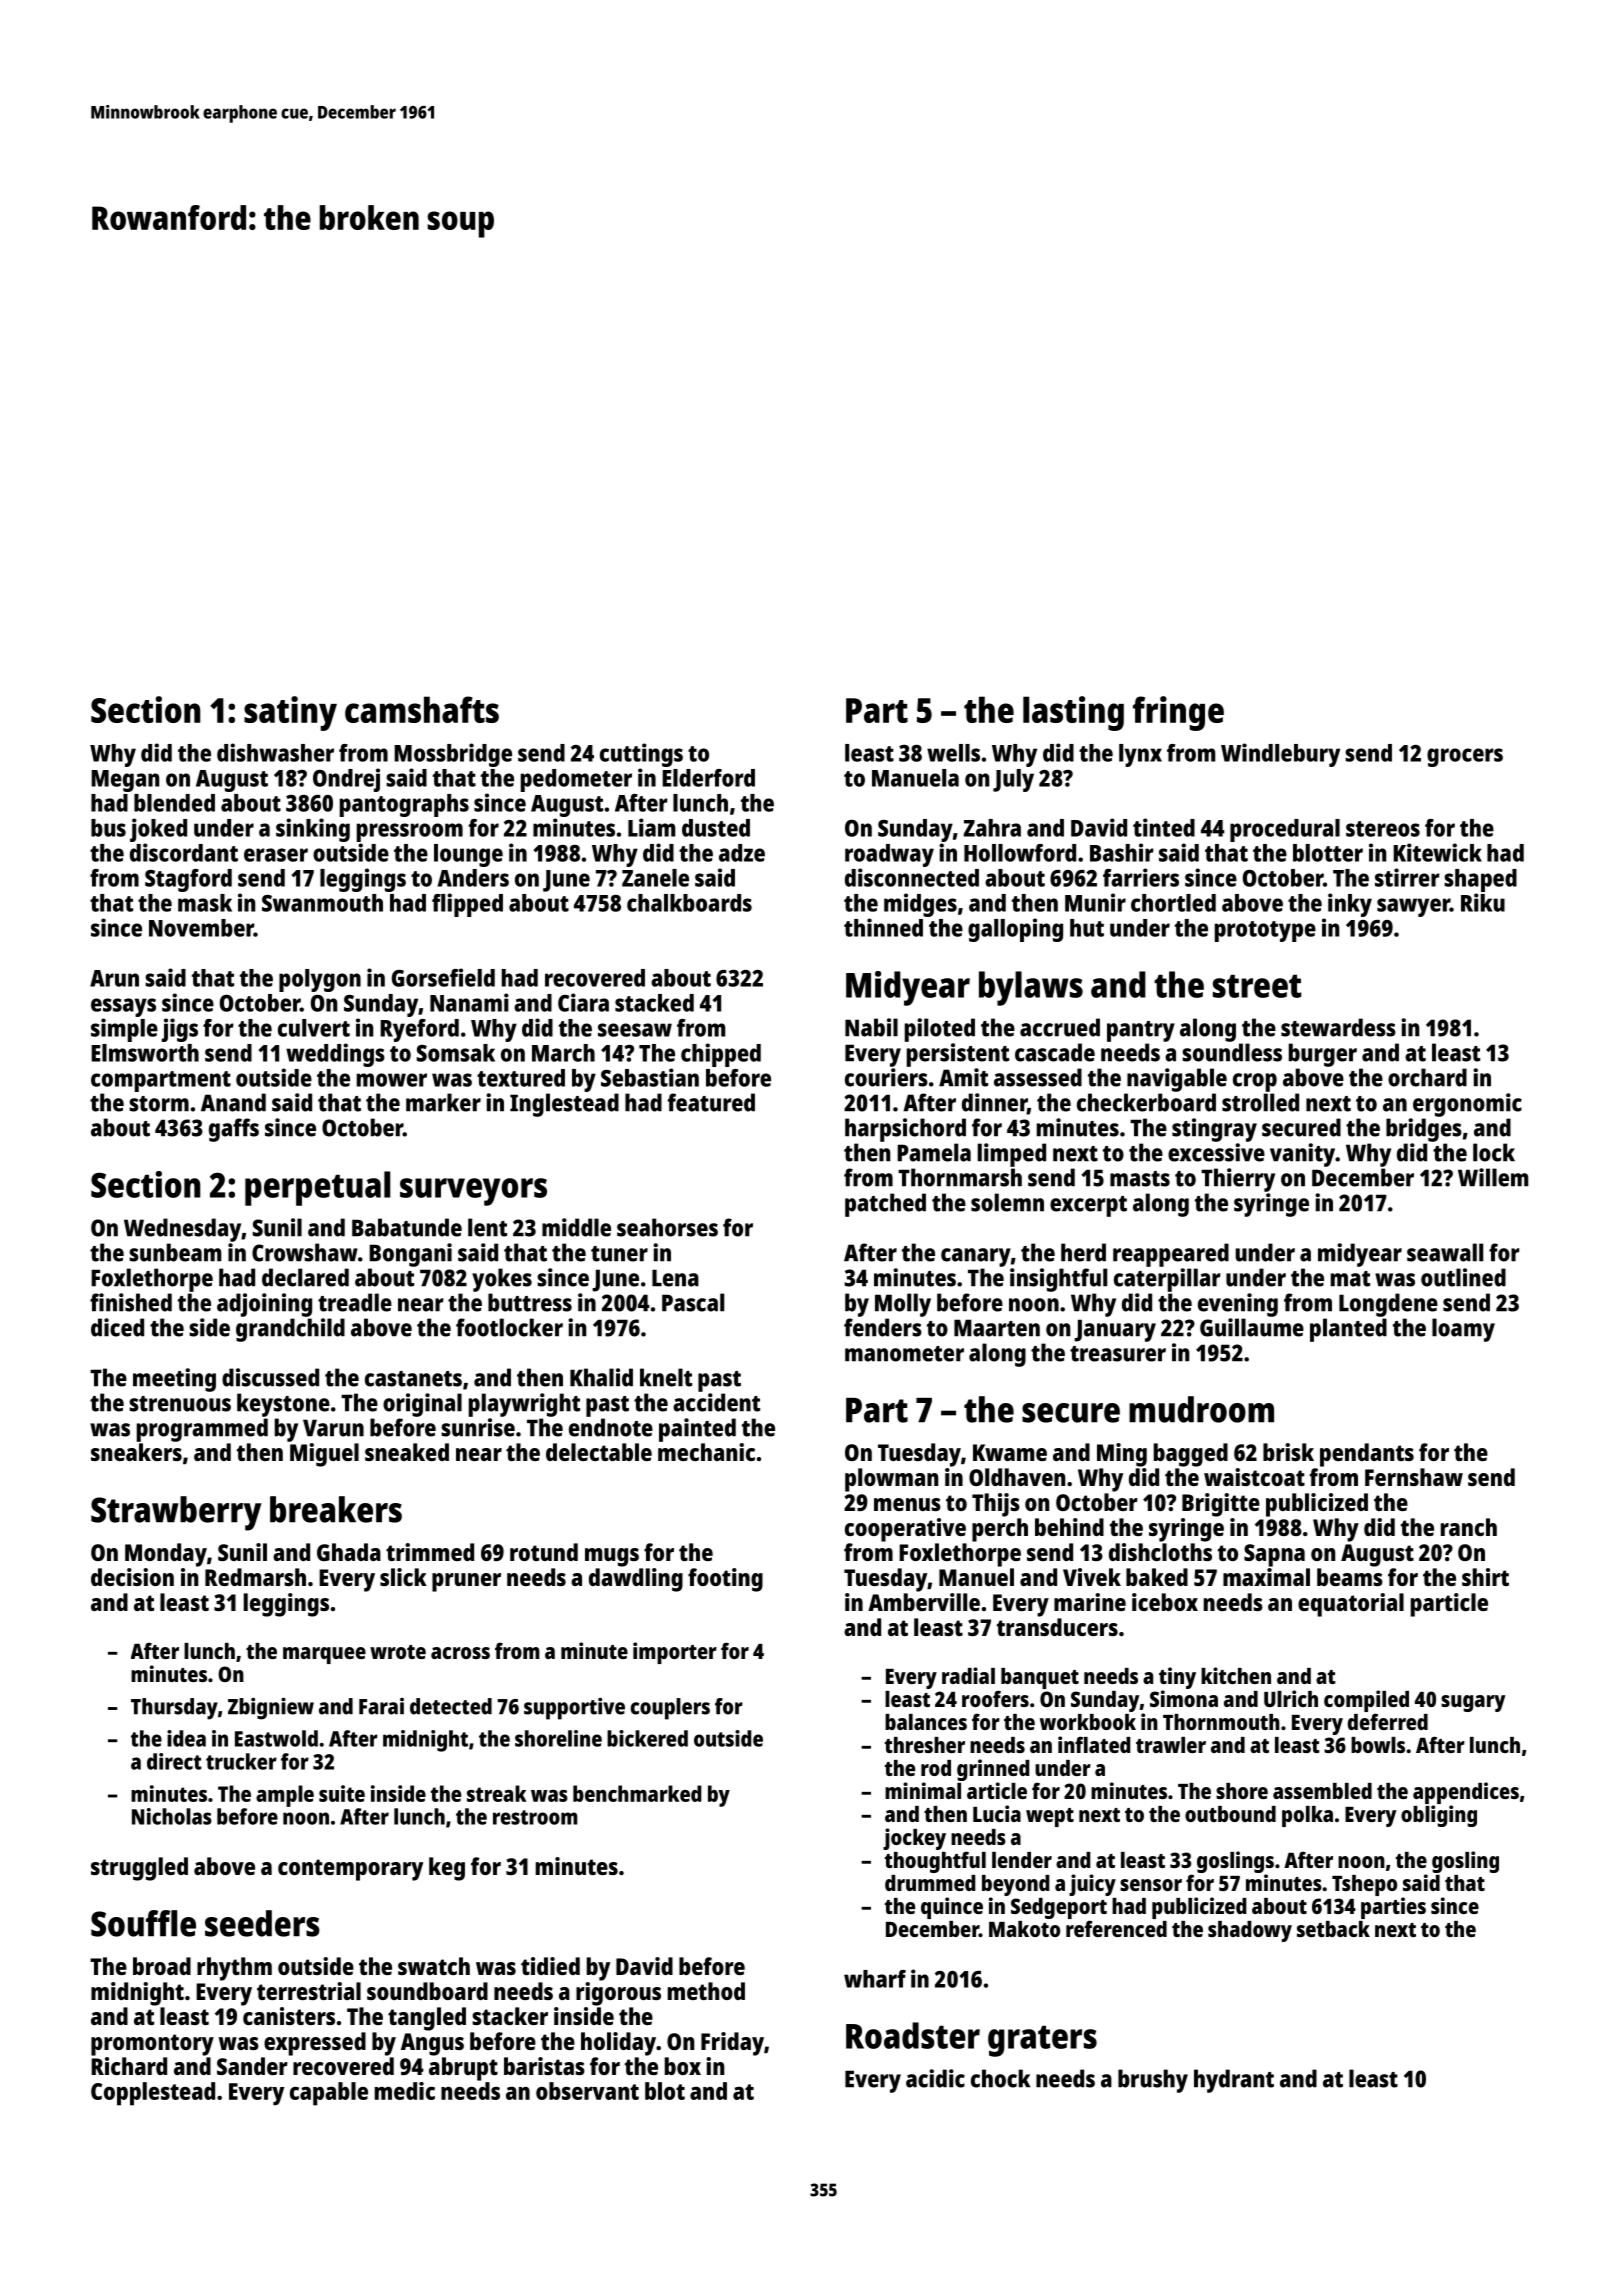  What do you see at coordinates (153, 2094) in the document?
I see `Copplestead` at bounding box center [153, 2094].
